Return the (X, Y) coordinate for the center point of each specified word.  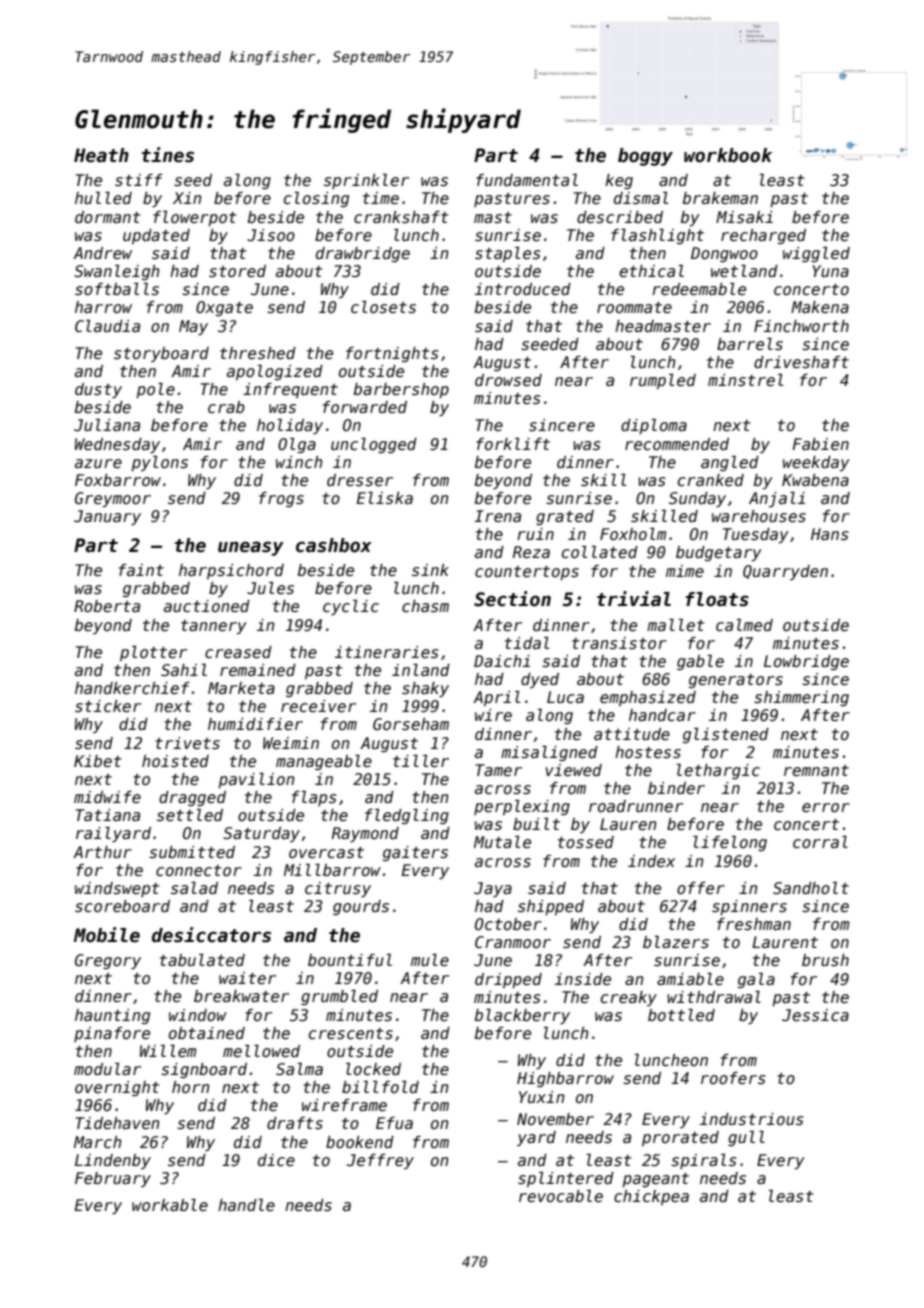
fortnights (392, 354)
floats (717, 599)
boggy (645, 157)
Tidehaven (118, 1123)
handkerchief (132, 688)
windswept (117, 889)
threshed (258, 353)
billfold (380, 1087)
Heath (101, 155)
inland (421, 670)
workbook (728, 155)
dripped (508, 980)
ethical (651, 271)
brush (825, 960)
